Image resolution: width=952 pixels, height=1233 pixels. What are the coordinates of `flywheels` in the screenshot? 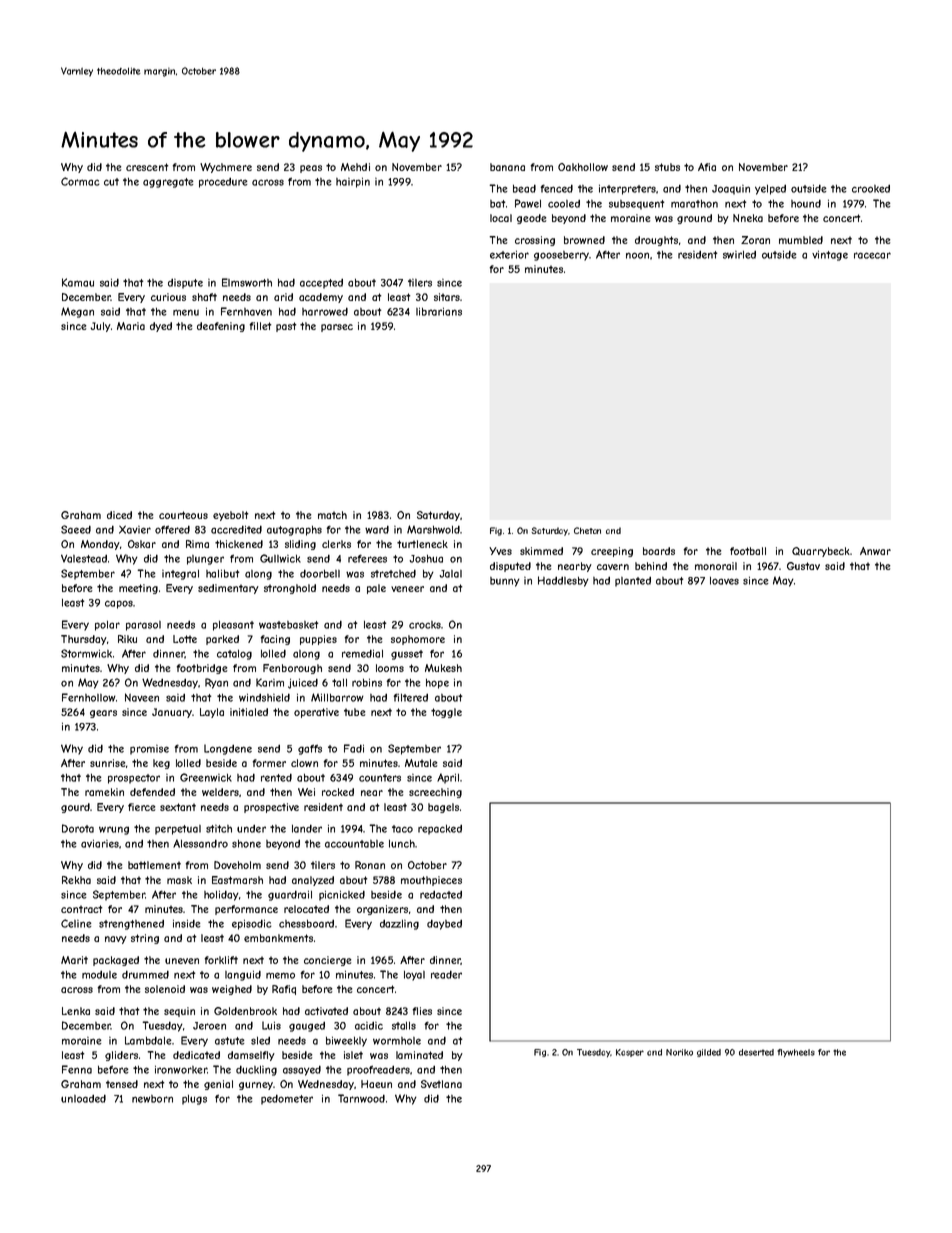 It's located at (796, 1053).
